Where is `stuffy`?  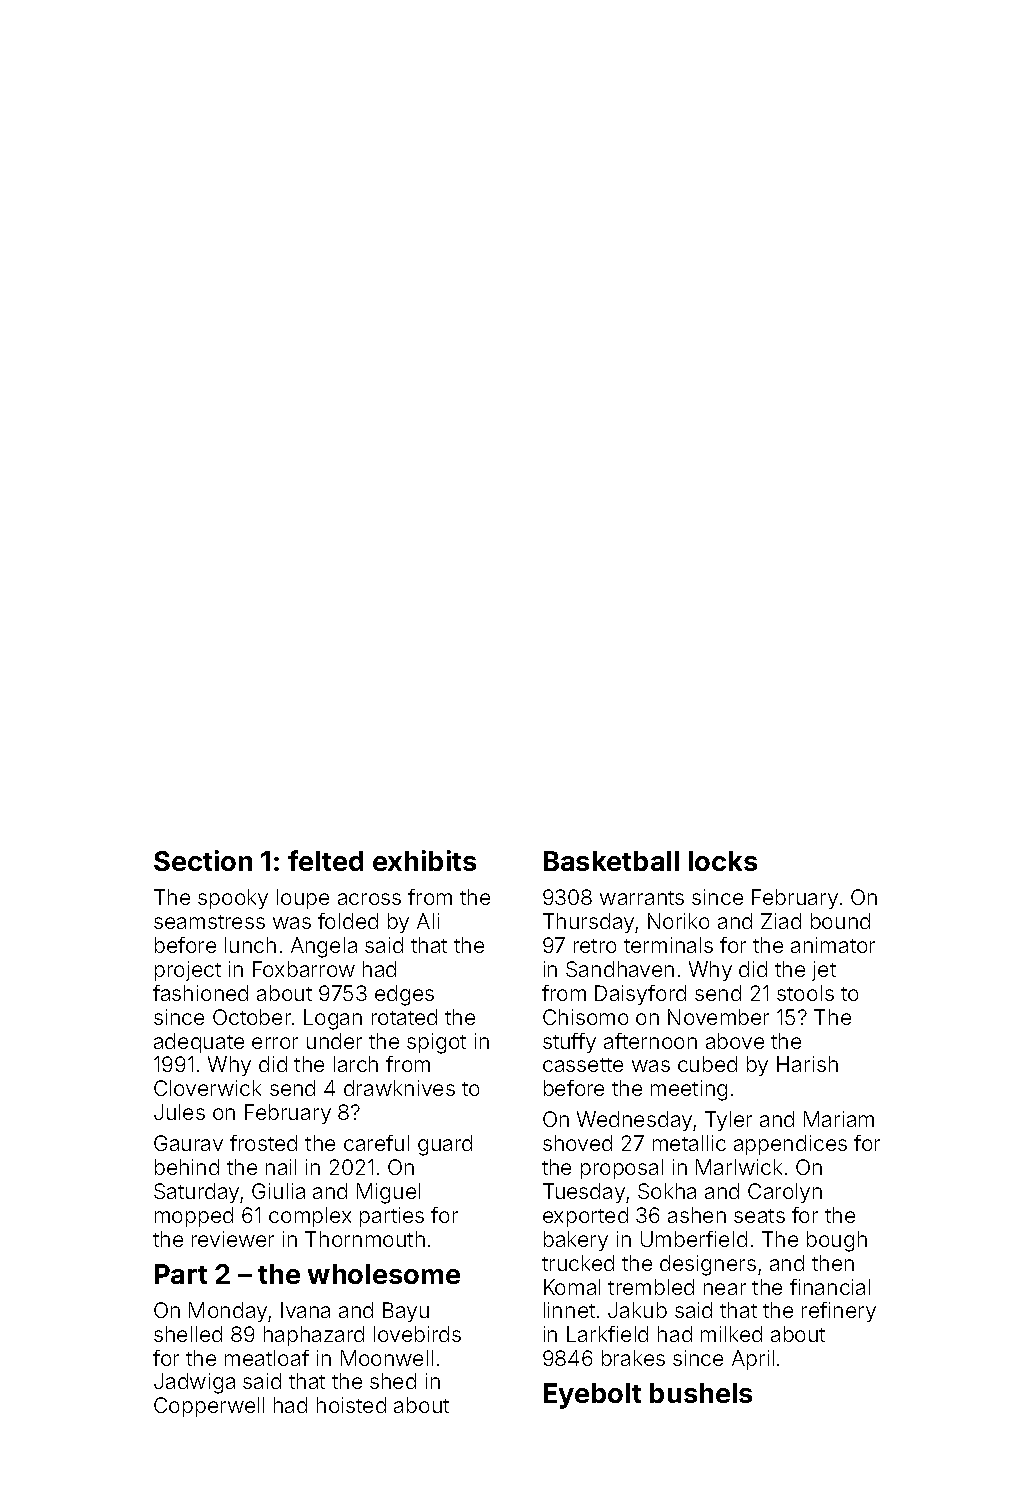 stuffy is located at coordinates (569, 1043).
